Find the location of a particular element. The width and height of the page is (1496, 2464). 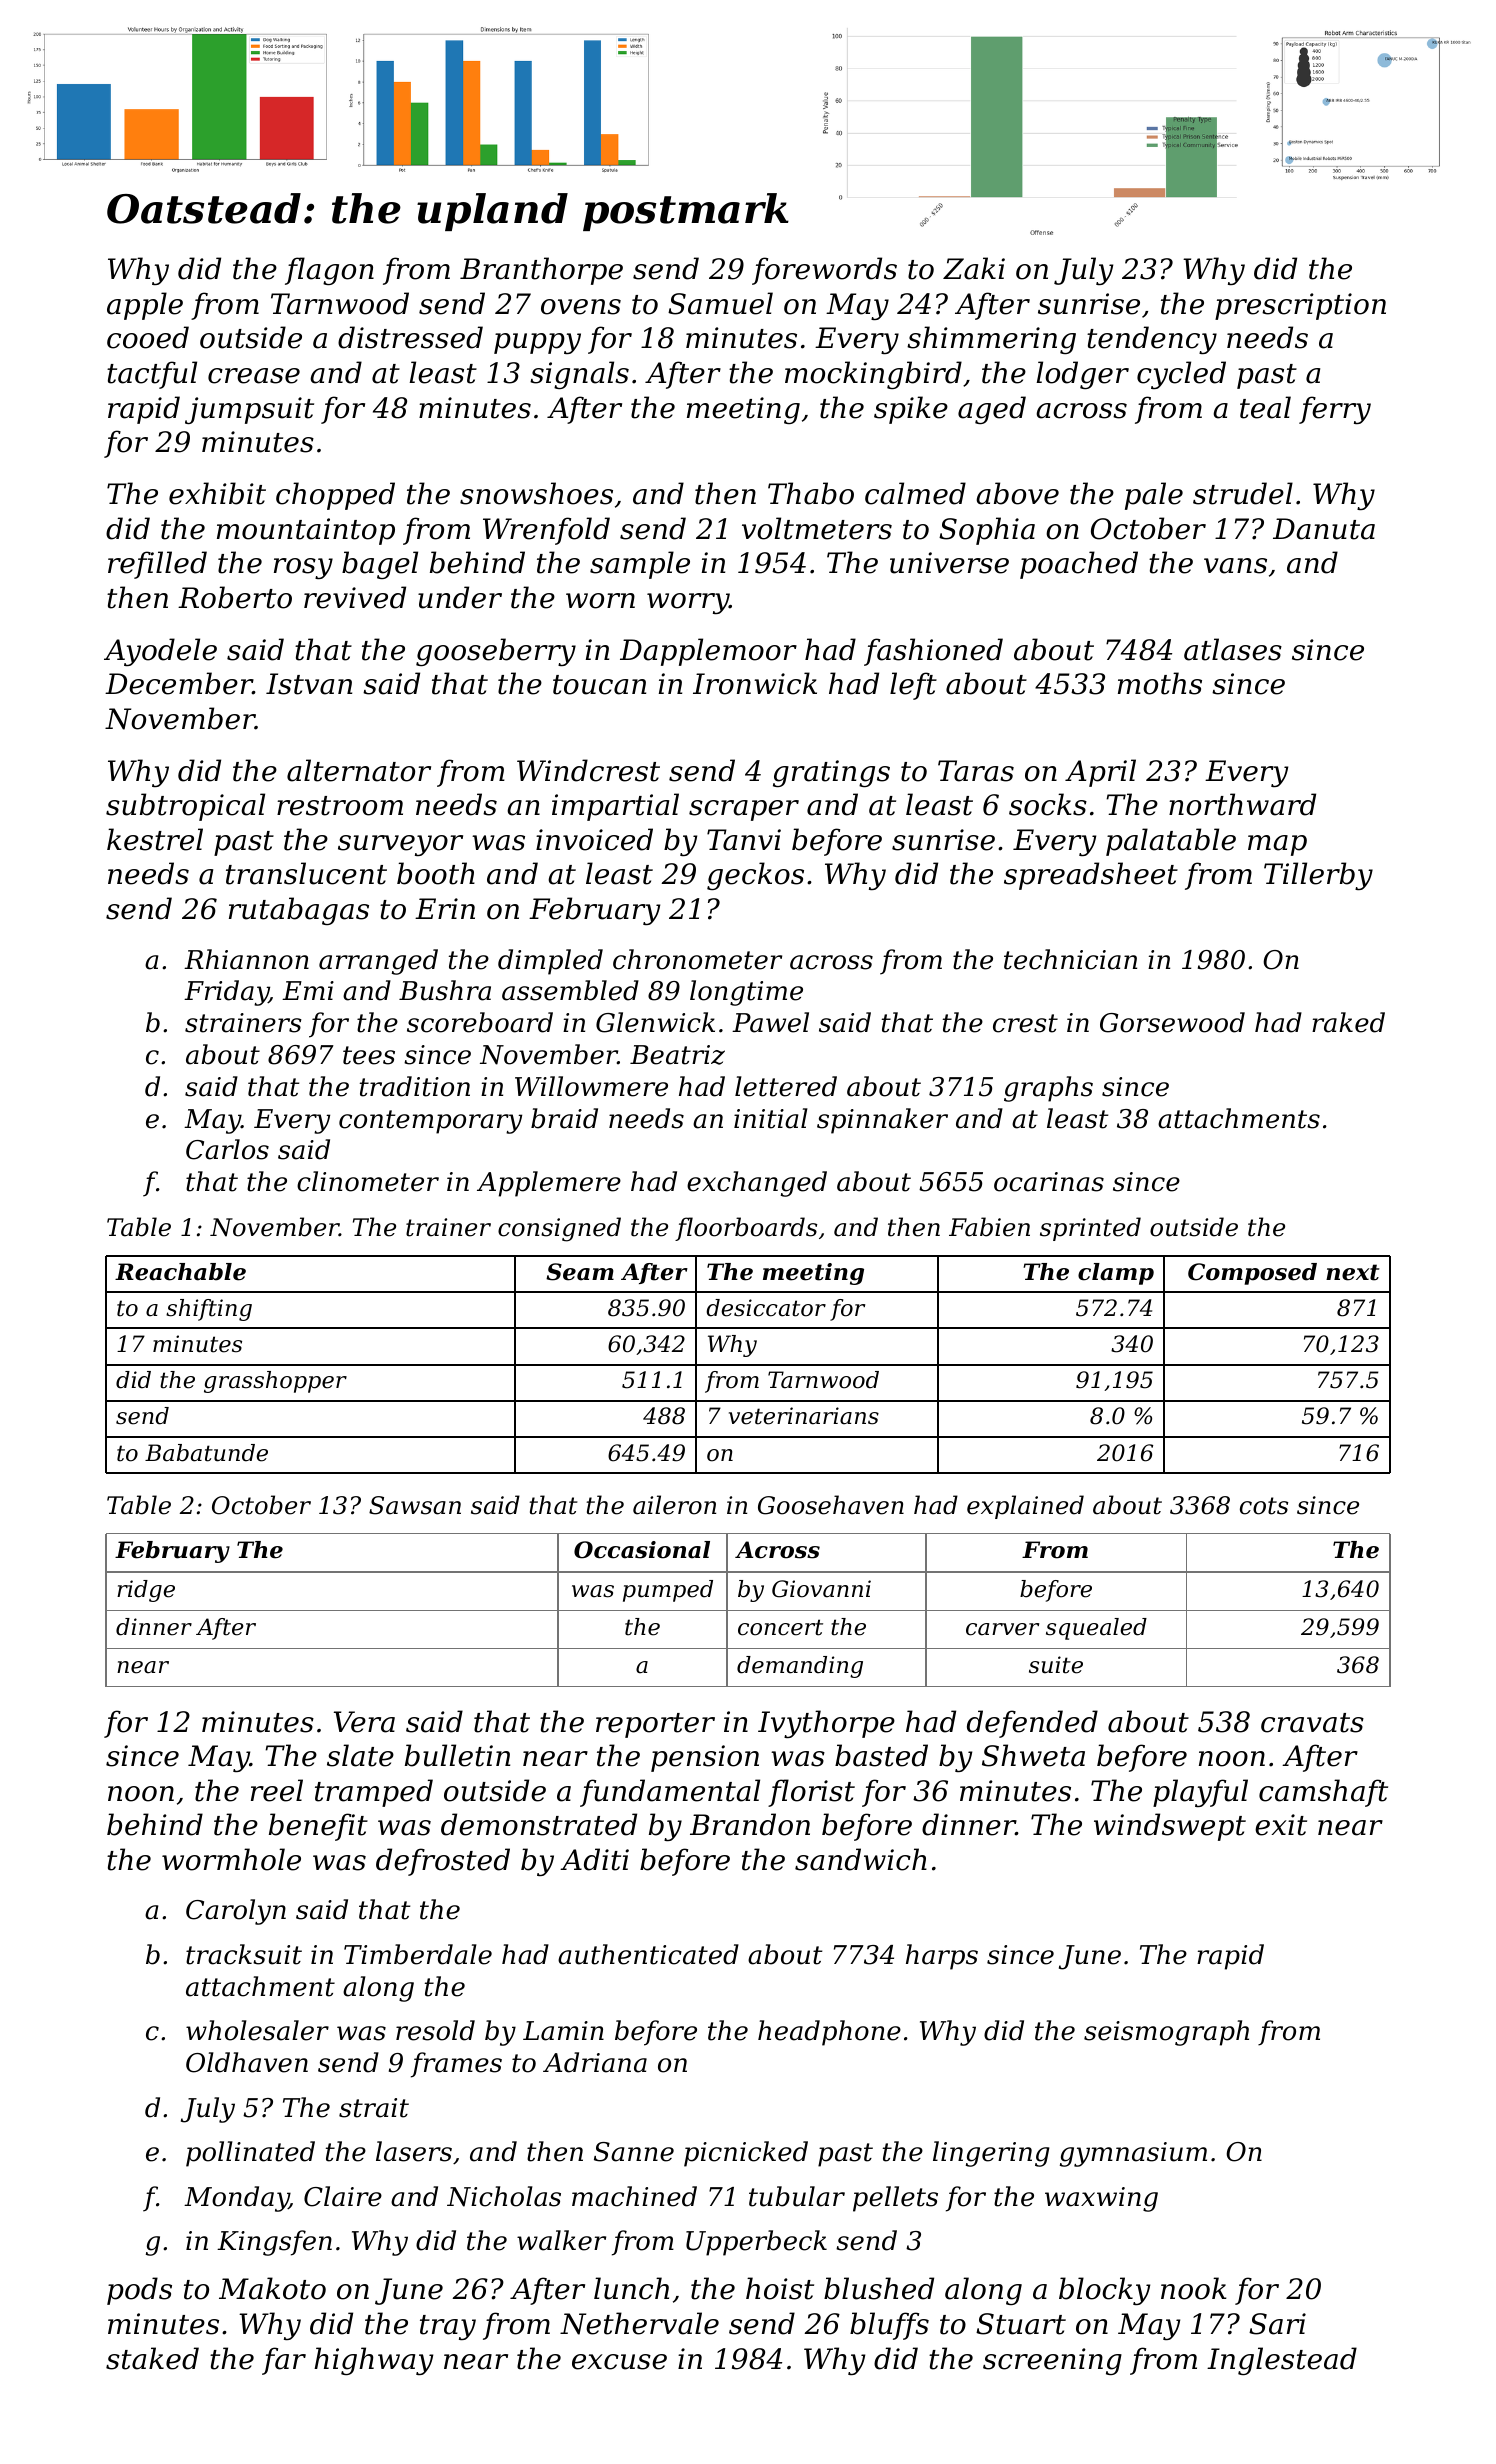

Makoto is located at coordinates (272, 2288).
